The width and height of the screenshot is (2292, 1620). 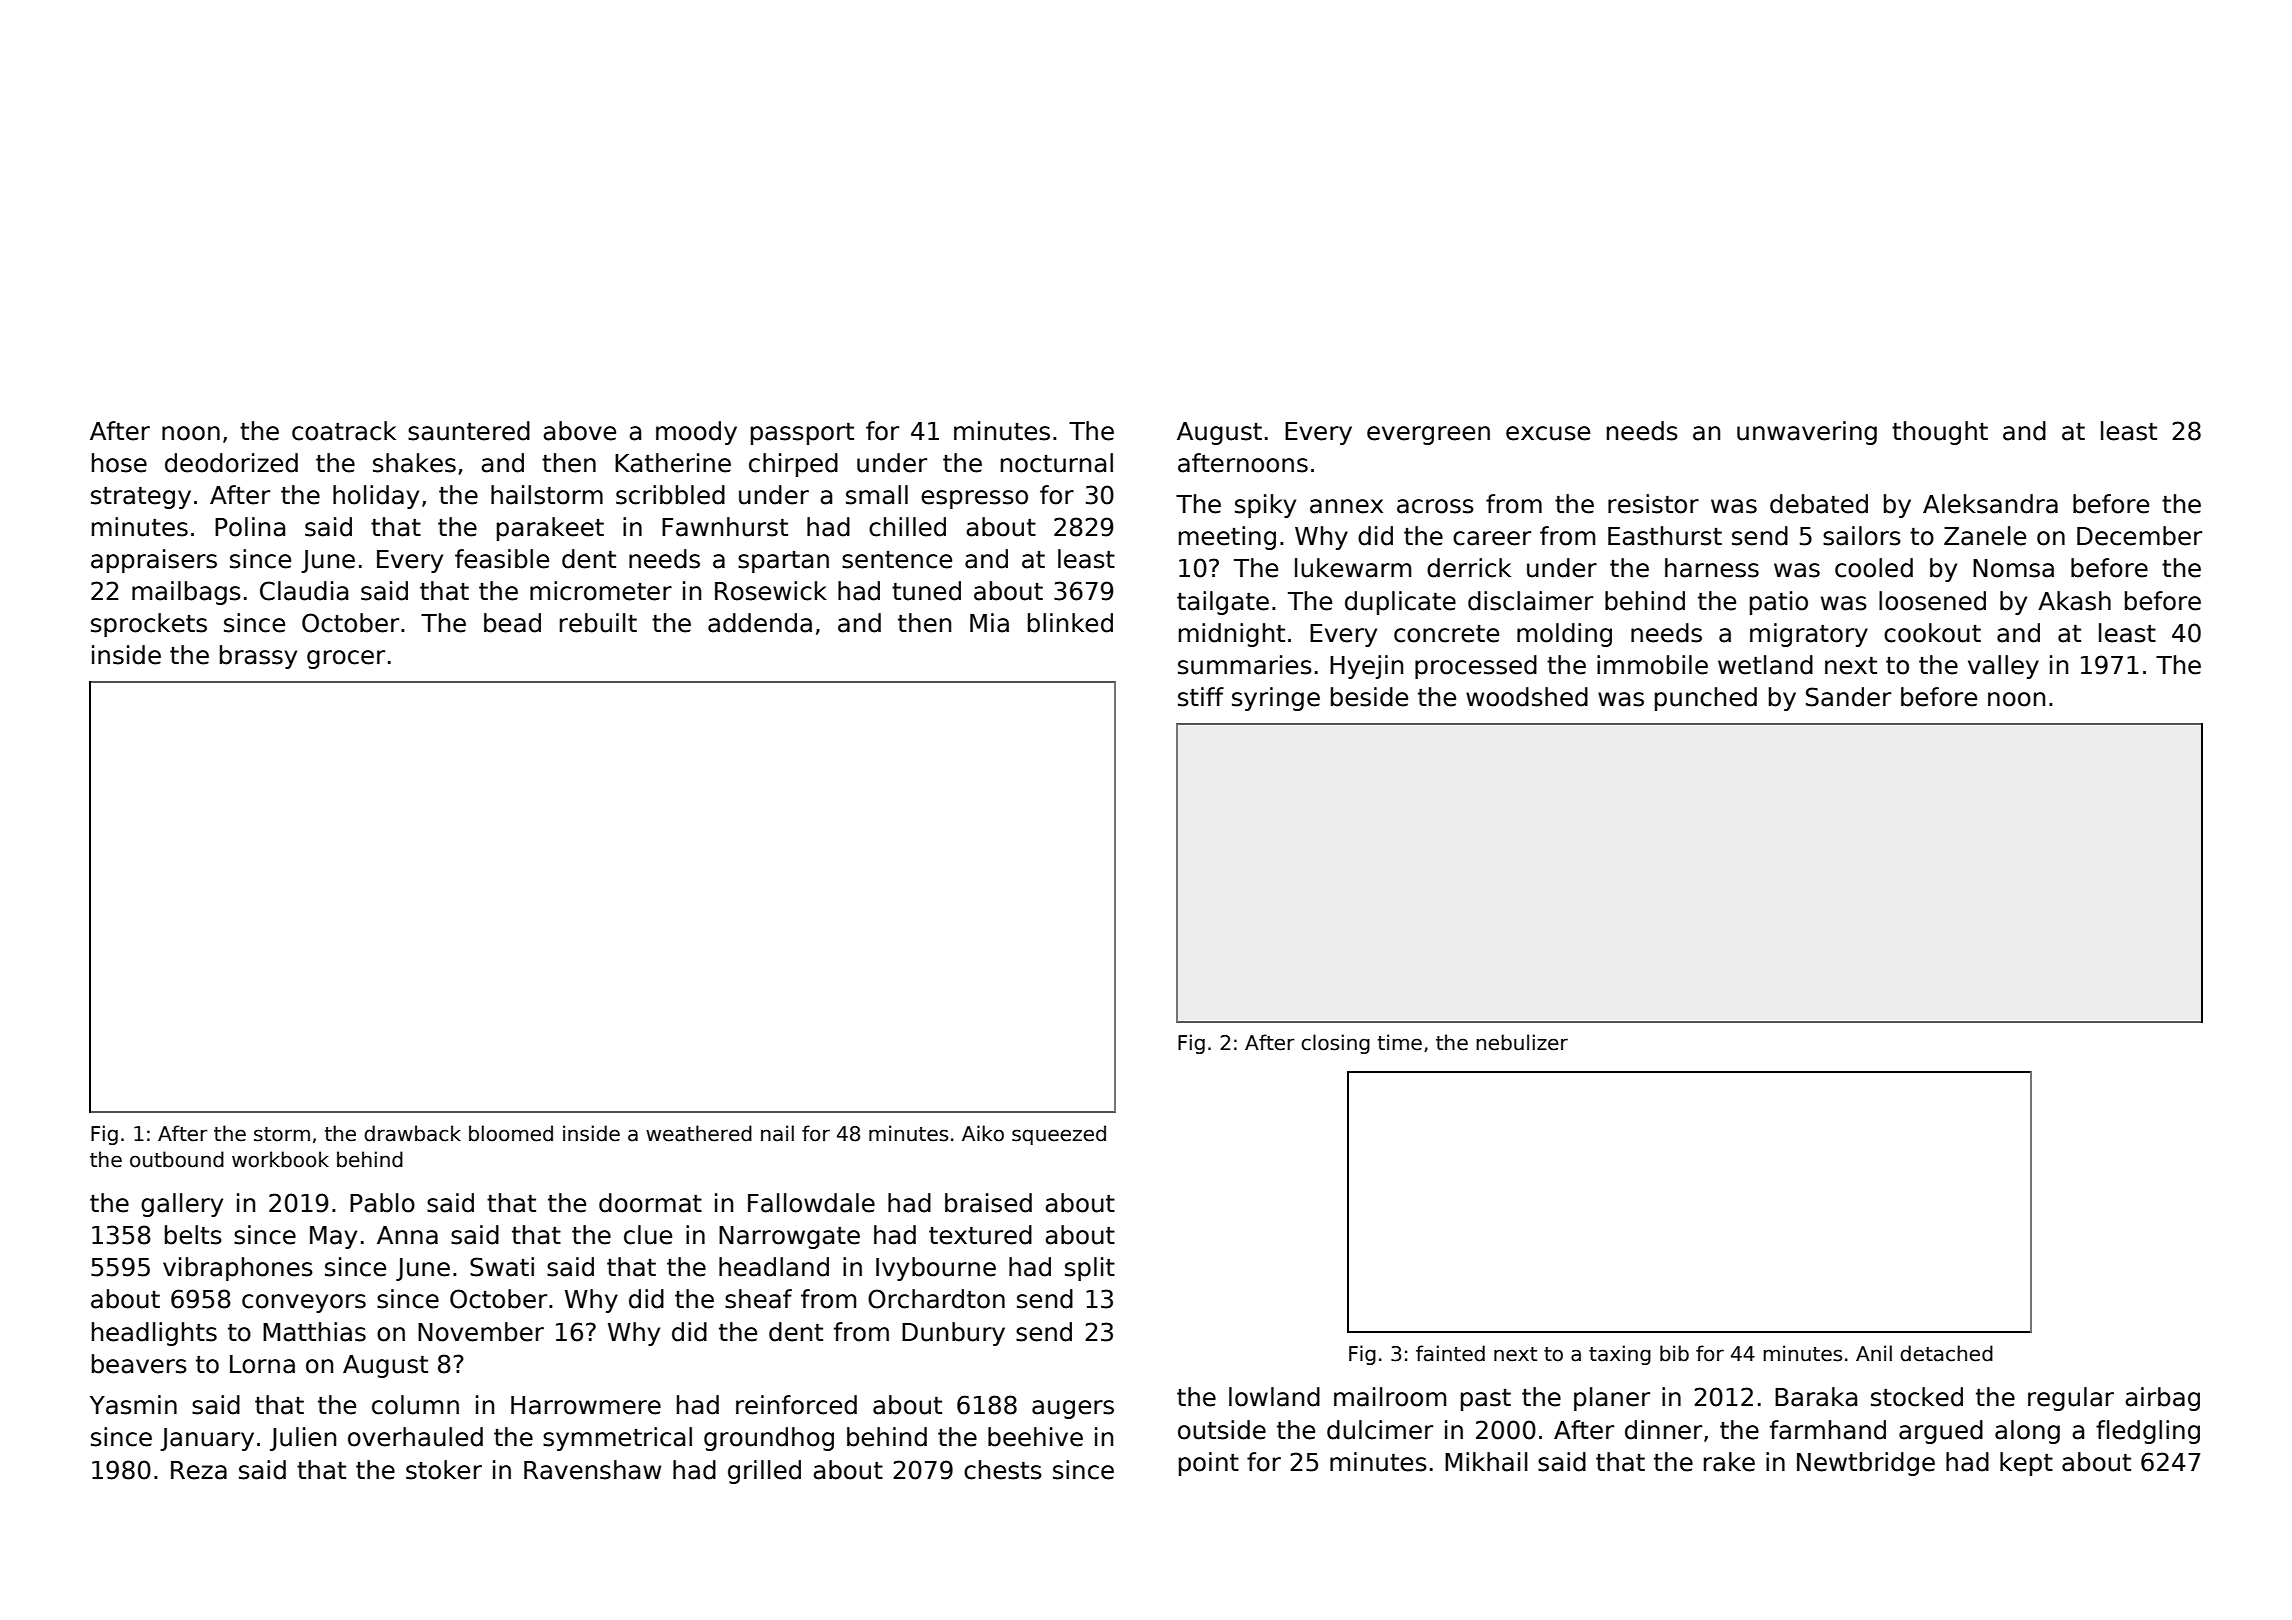 What do you see at coordinates (250, 527) in the screenshot?
I see `Polina` at bounding box center [250, 527].
